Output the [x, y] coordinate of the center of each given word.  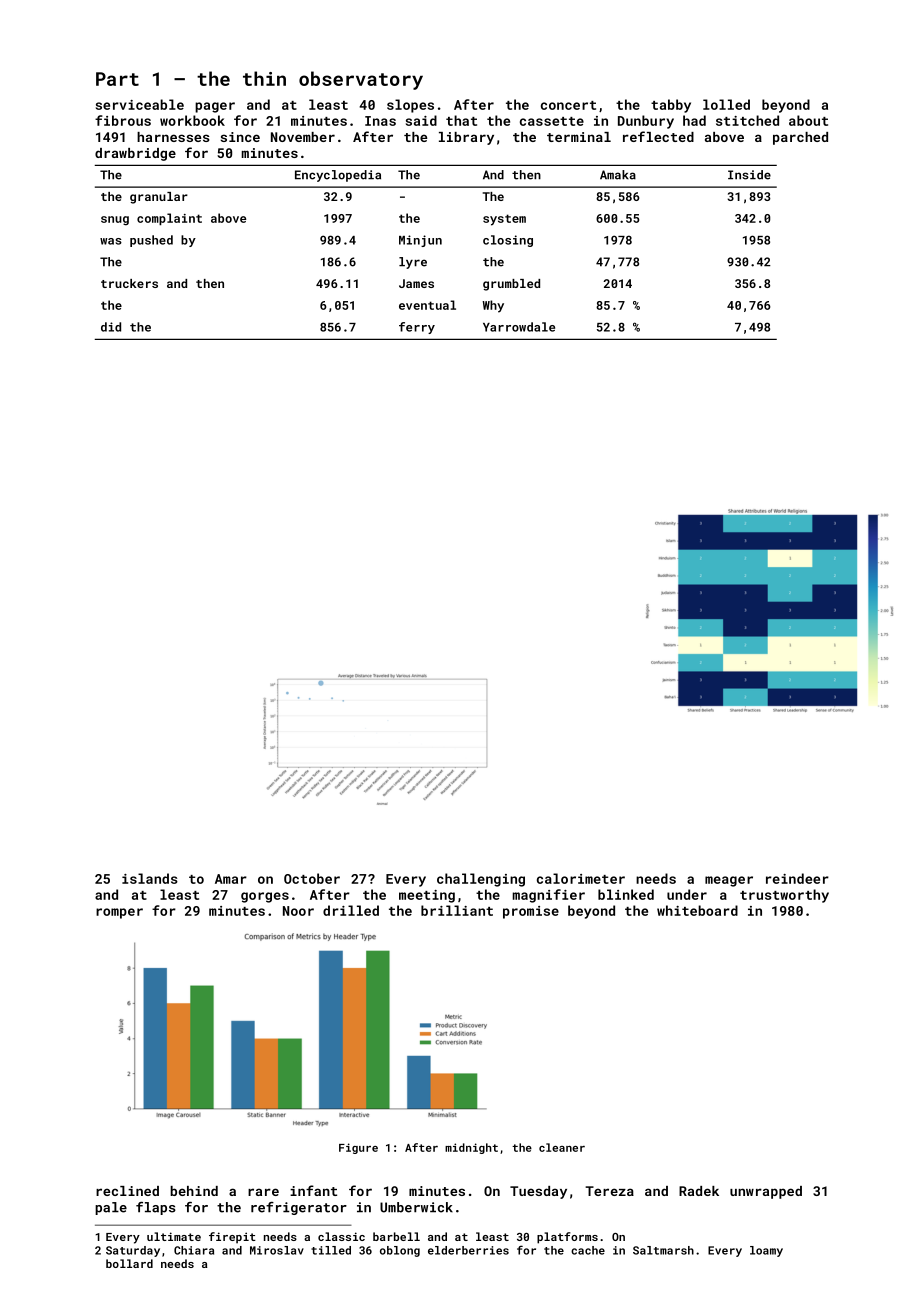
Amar [231, 879]
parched [800, 138]
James [416, 283]
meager [729, 881]
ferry [417, 328]
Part [117, 79]
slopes [410, 106]
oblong [400, 1251]
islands [150, 878]
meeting [427, 896]
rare [263, 1192]
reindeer [797, 878]
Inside [749, 175]
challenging [481, 880]
